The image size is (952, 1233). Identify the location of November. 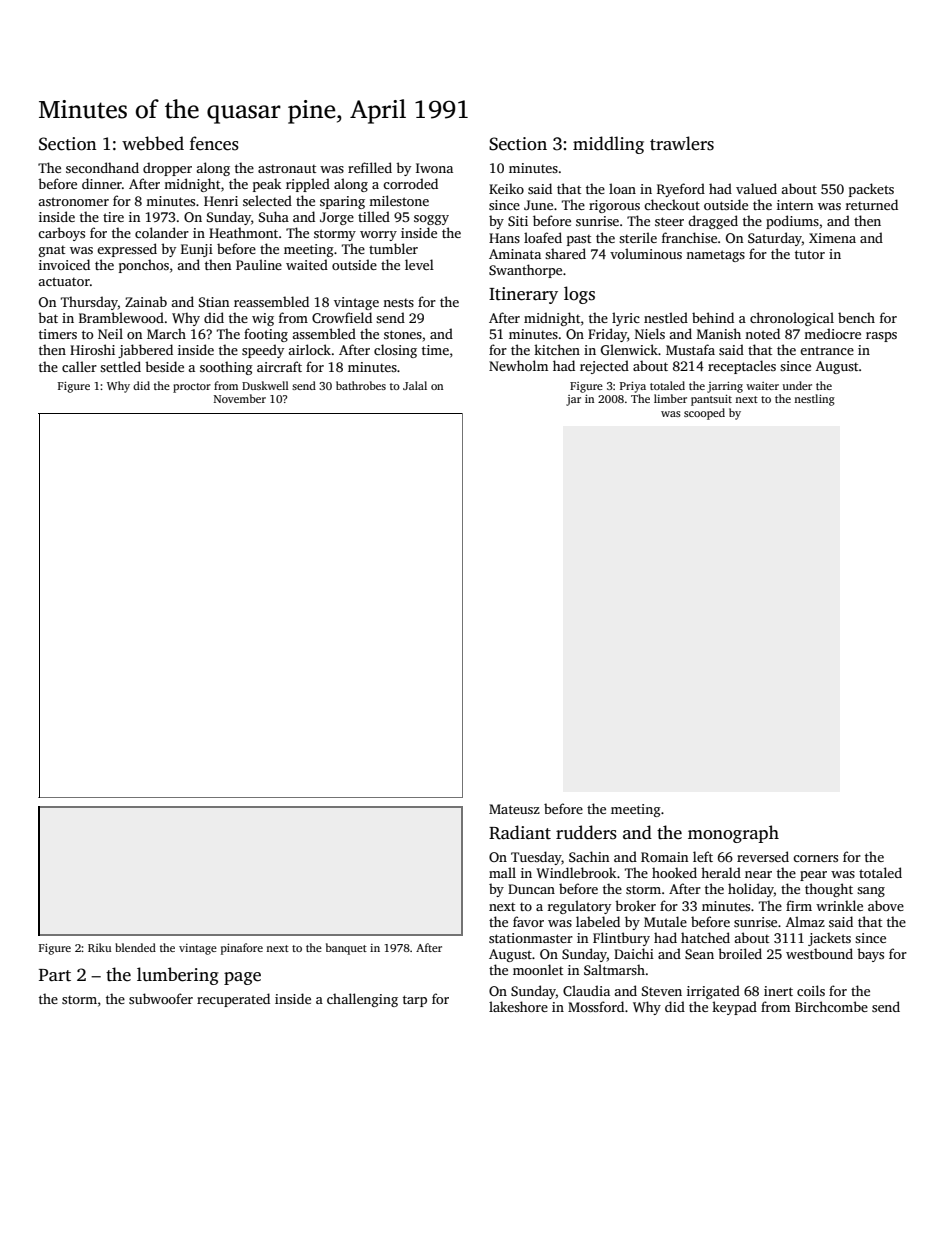
(240, 398).
